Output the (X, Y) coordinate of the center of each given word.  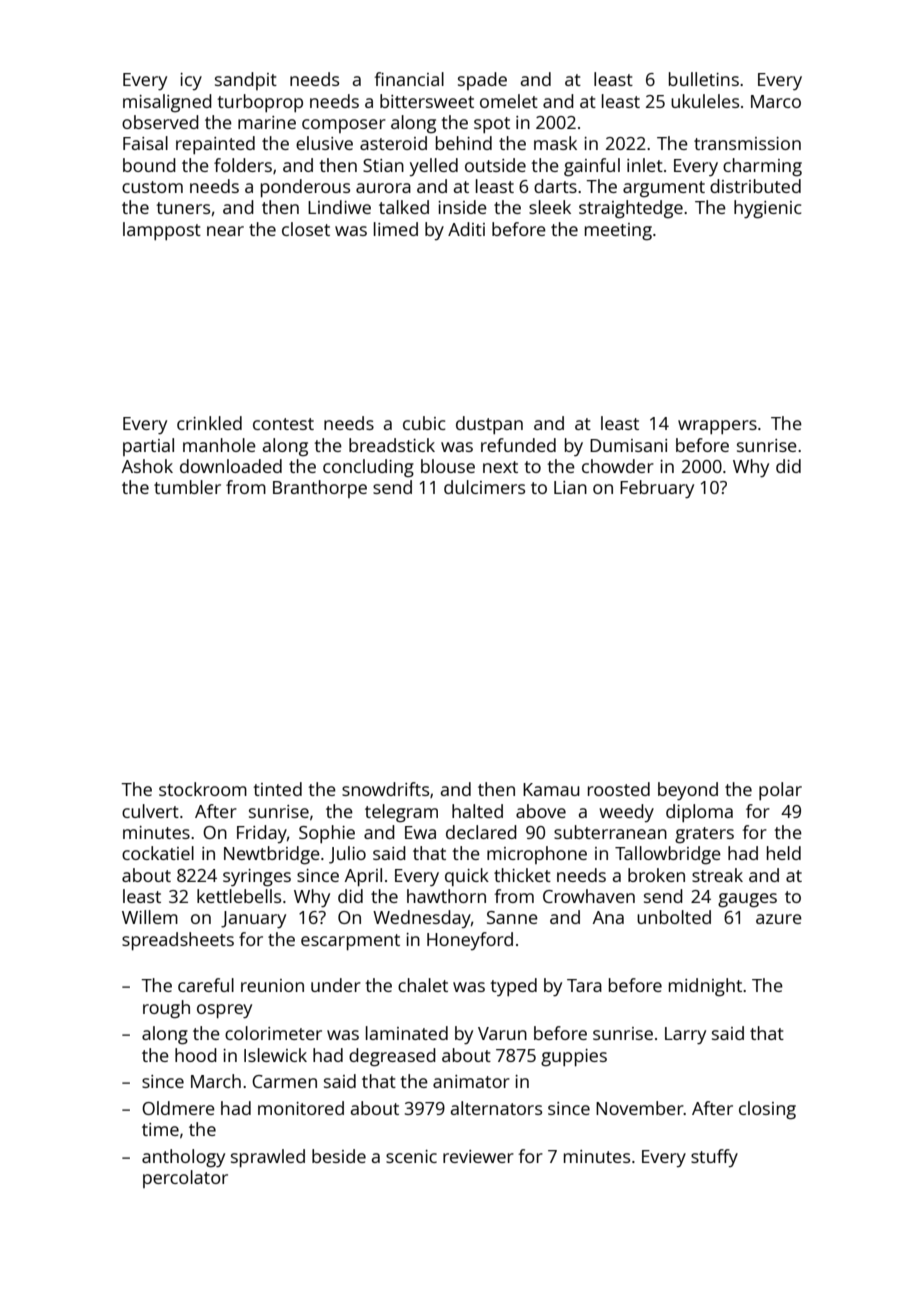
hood (196, 1055)
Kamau (551, 789)
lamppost (162, 231)
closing (767, 1110)
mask (555, 143)
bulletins (704, 79)
